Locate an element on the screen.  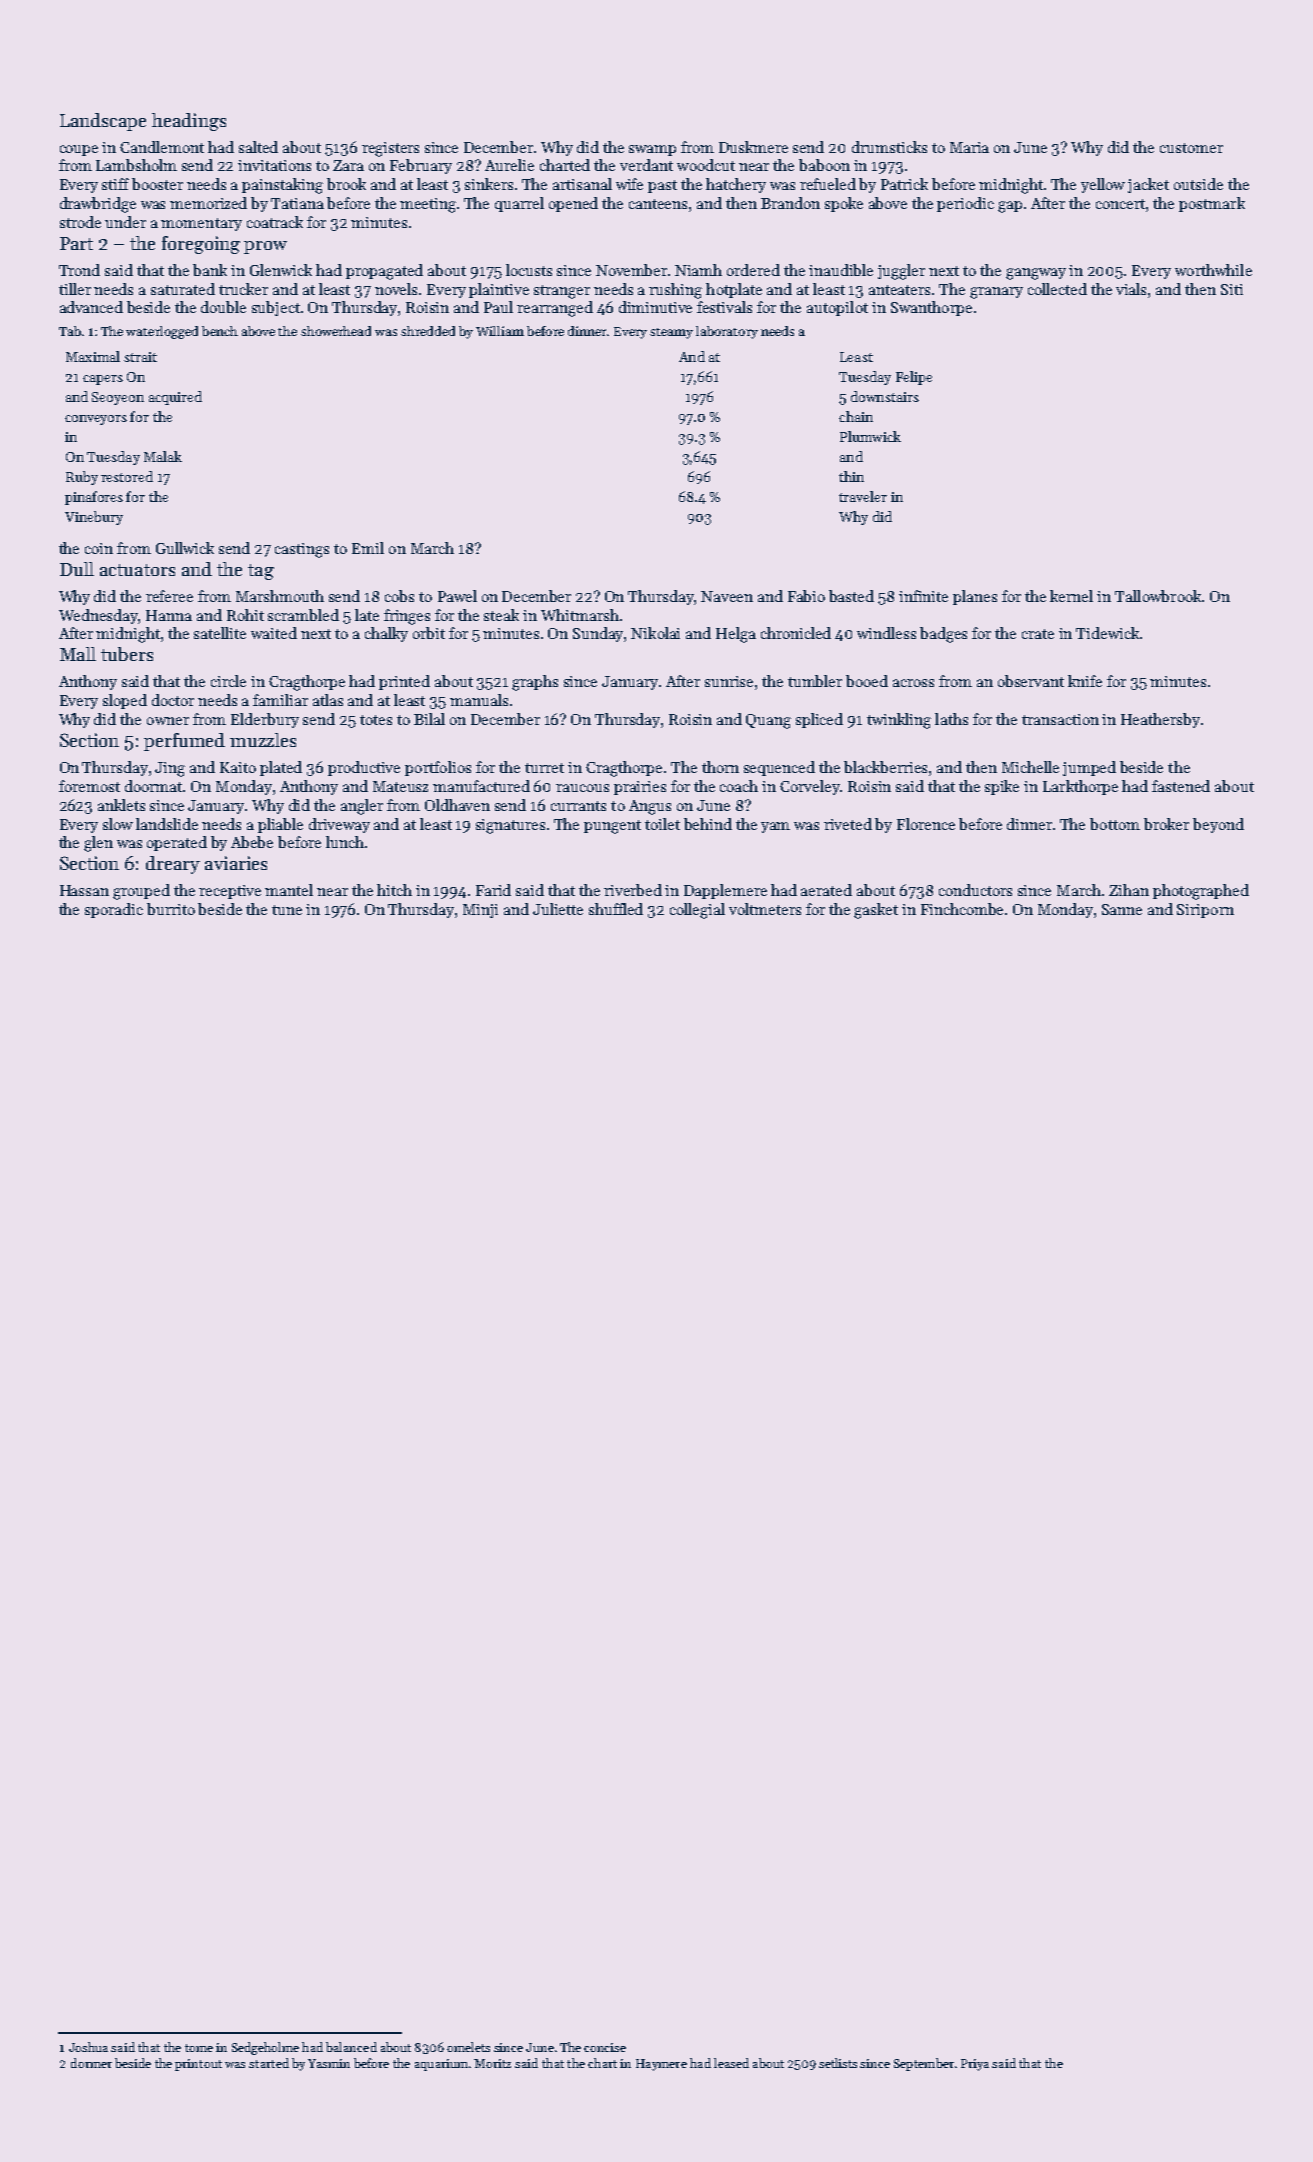
burrito is located at coordinates (171, 909).
